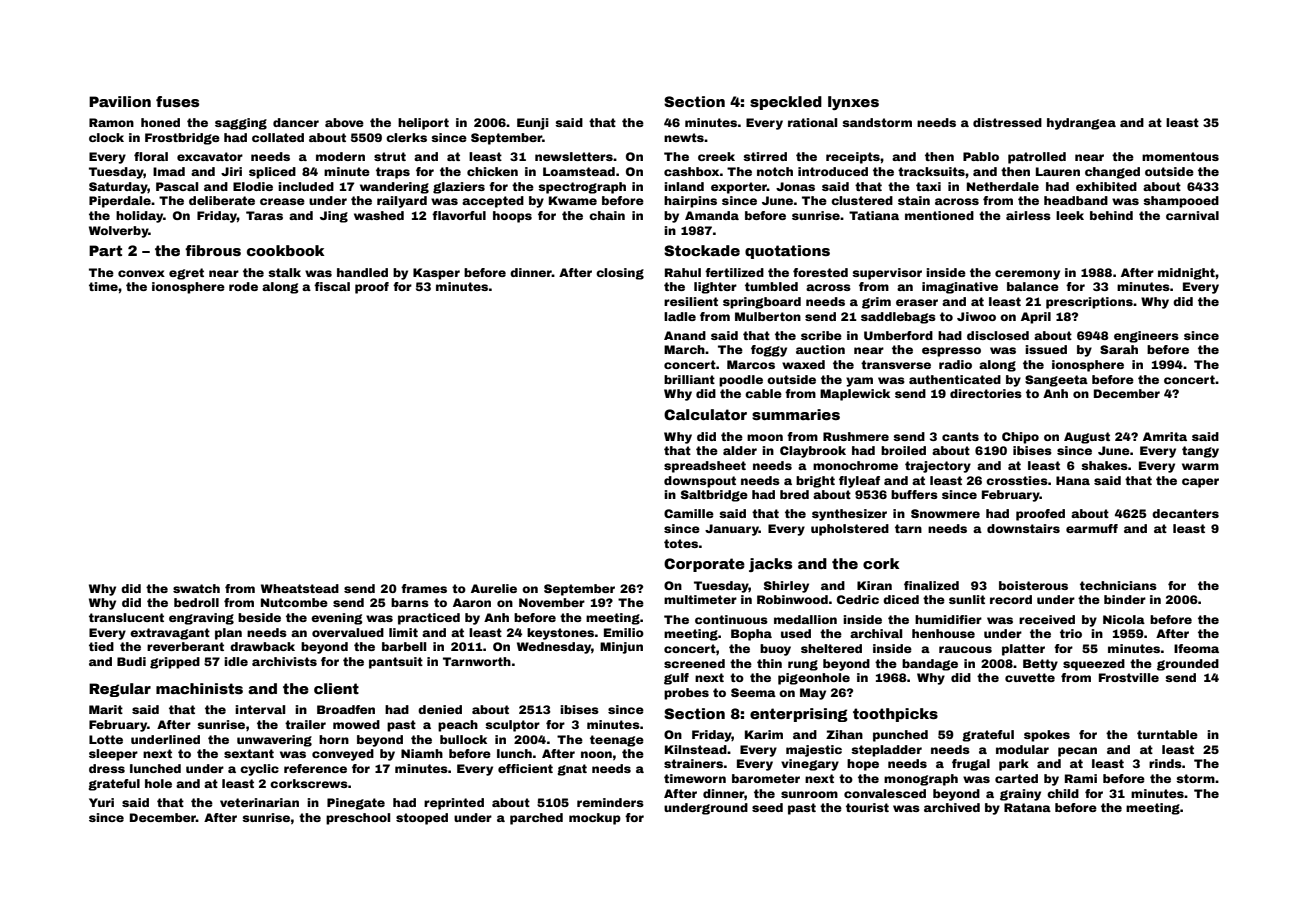  I want to click on Budi, so click(131, 661).
